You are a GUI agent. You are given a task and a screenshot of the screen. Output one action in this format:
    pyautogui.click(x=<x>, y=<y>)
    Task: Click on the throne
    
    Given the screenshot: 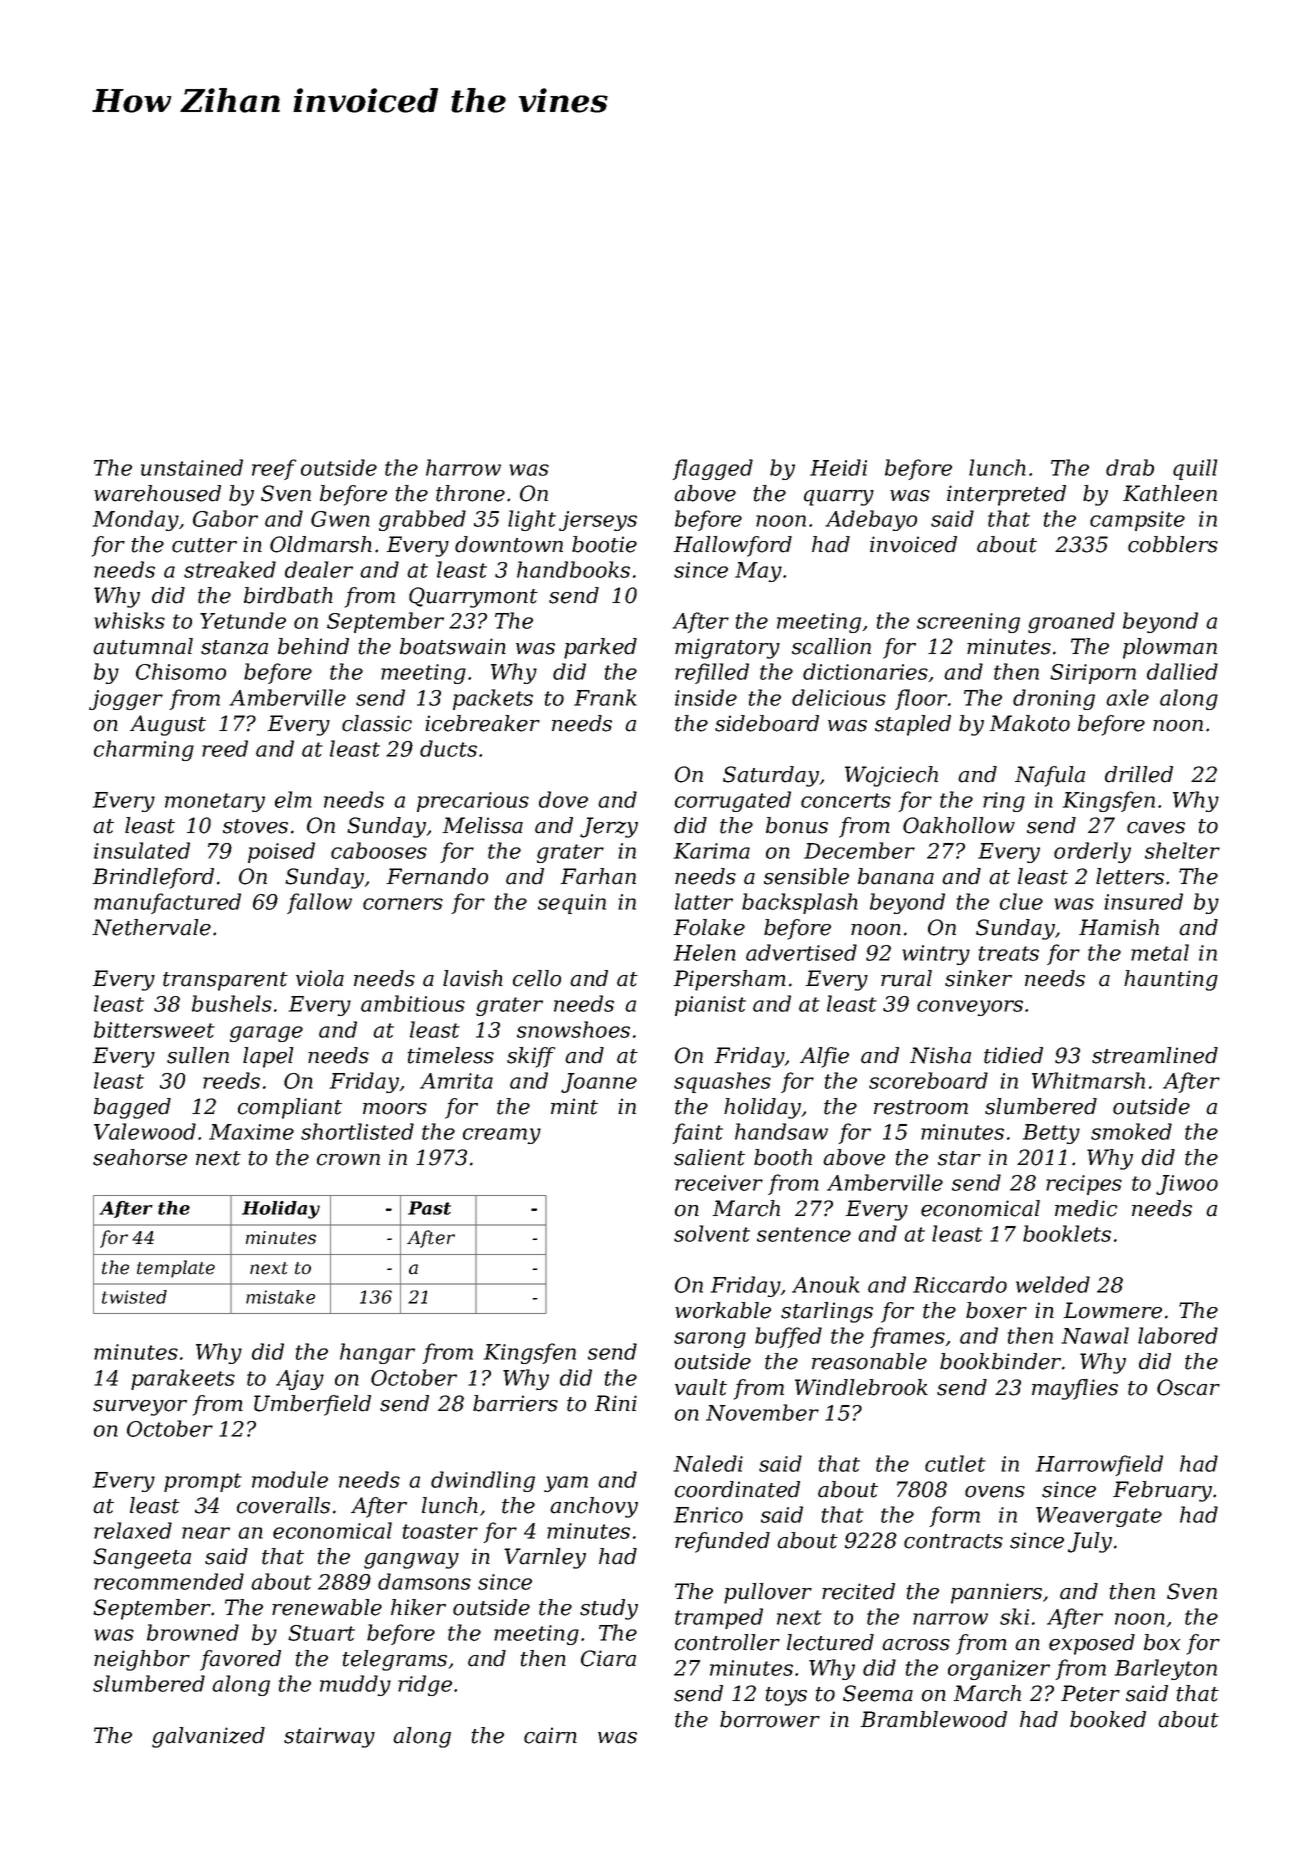 What is the action you would take?
    pyautogui.click(x=470, y=493)
